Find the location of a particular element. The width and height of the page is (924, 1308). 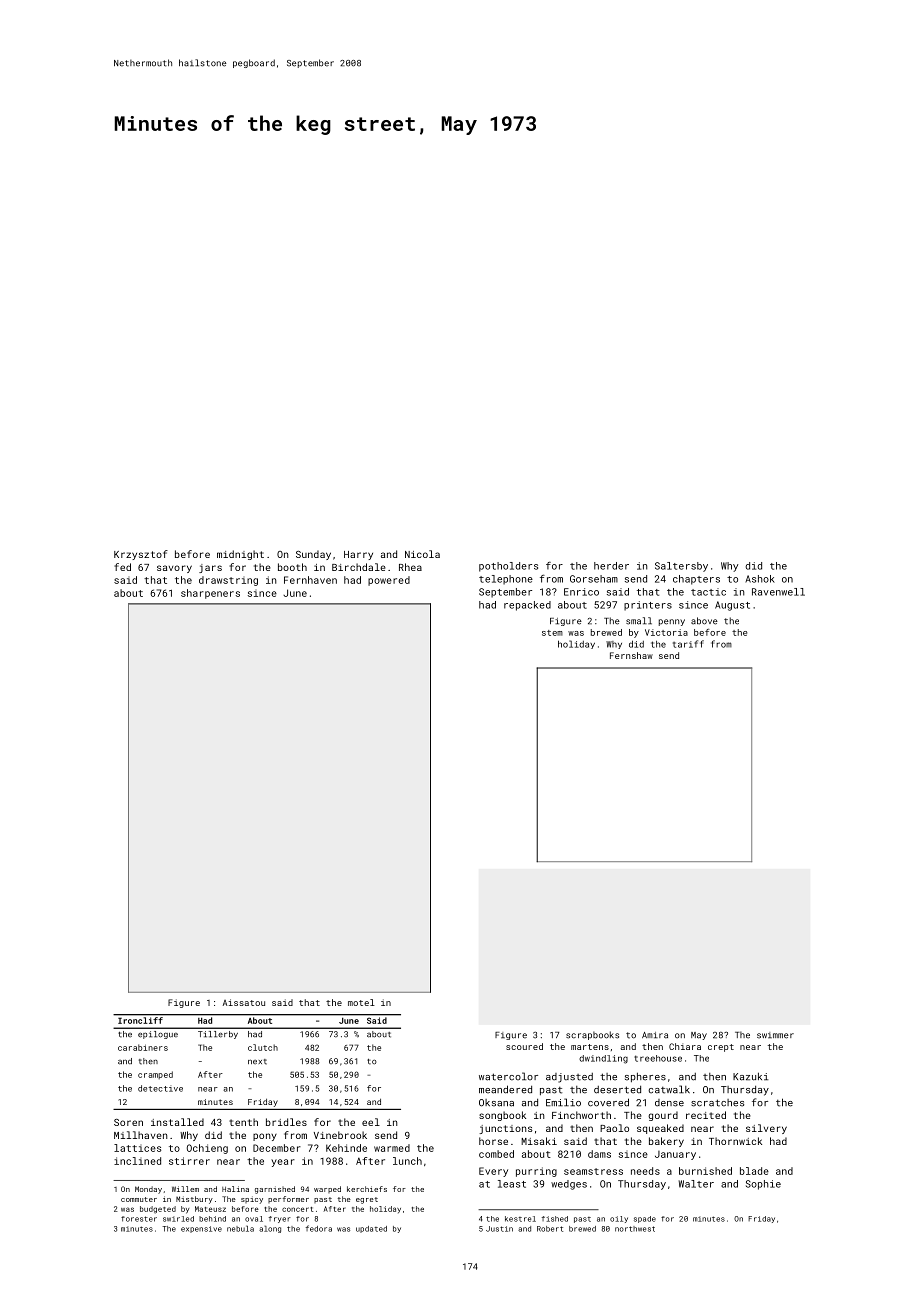

swimmer is located at coordinates (775, 1035).
